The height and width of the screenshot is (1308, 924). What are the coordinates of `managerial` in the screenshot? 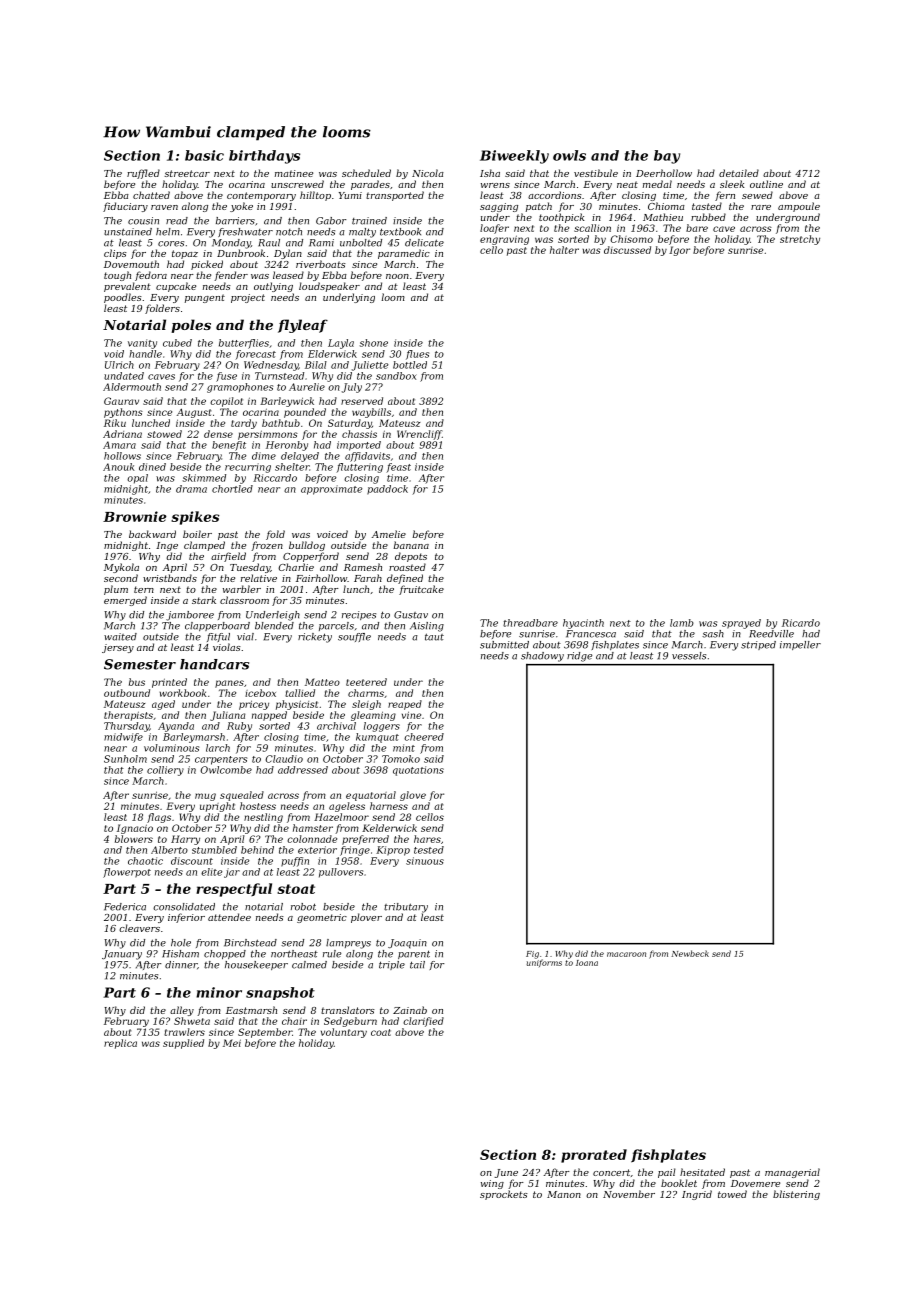 It's located at (792, 1173).
